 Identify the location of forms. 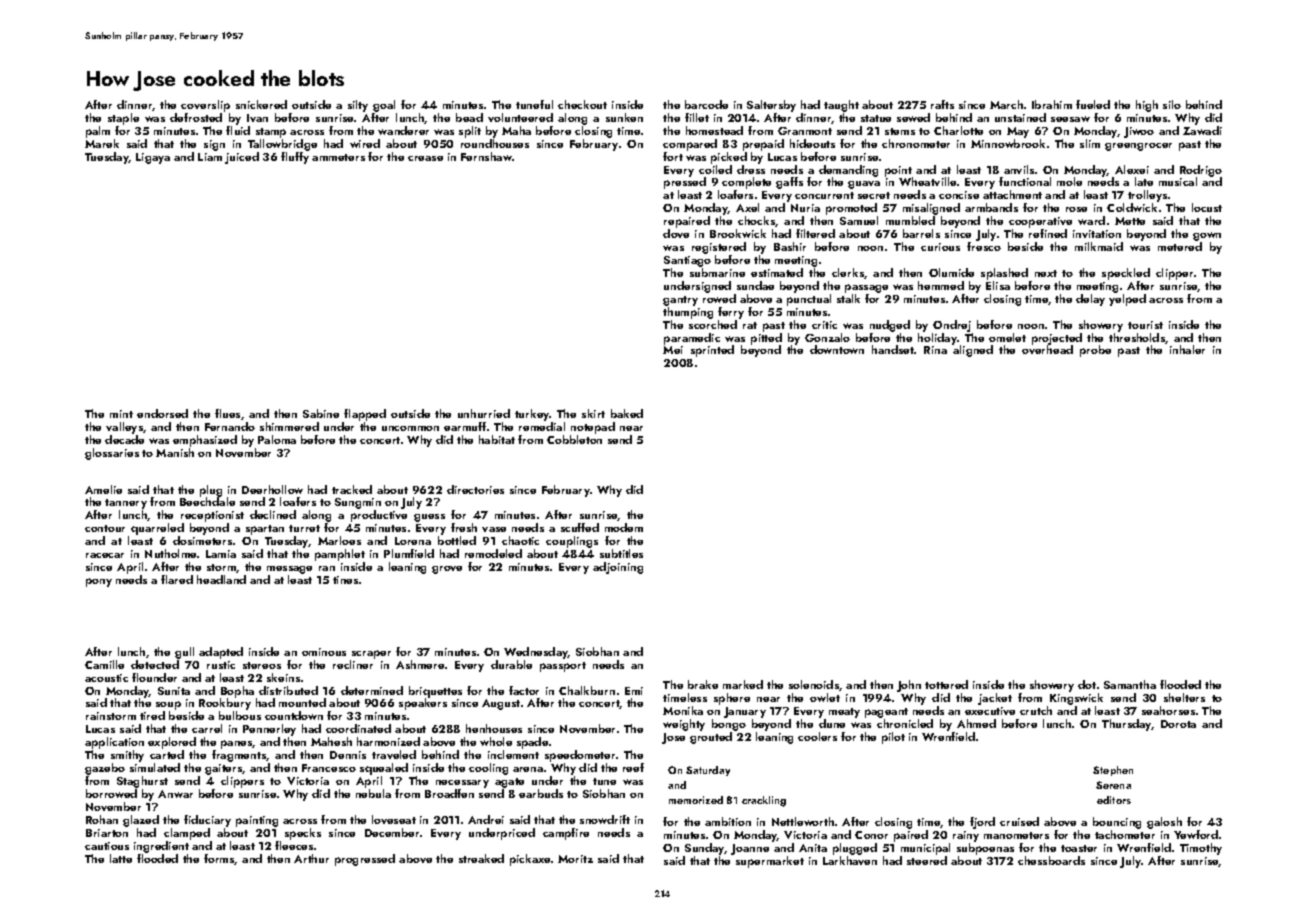
(219, 859).
